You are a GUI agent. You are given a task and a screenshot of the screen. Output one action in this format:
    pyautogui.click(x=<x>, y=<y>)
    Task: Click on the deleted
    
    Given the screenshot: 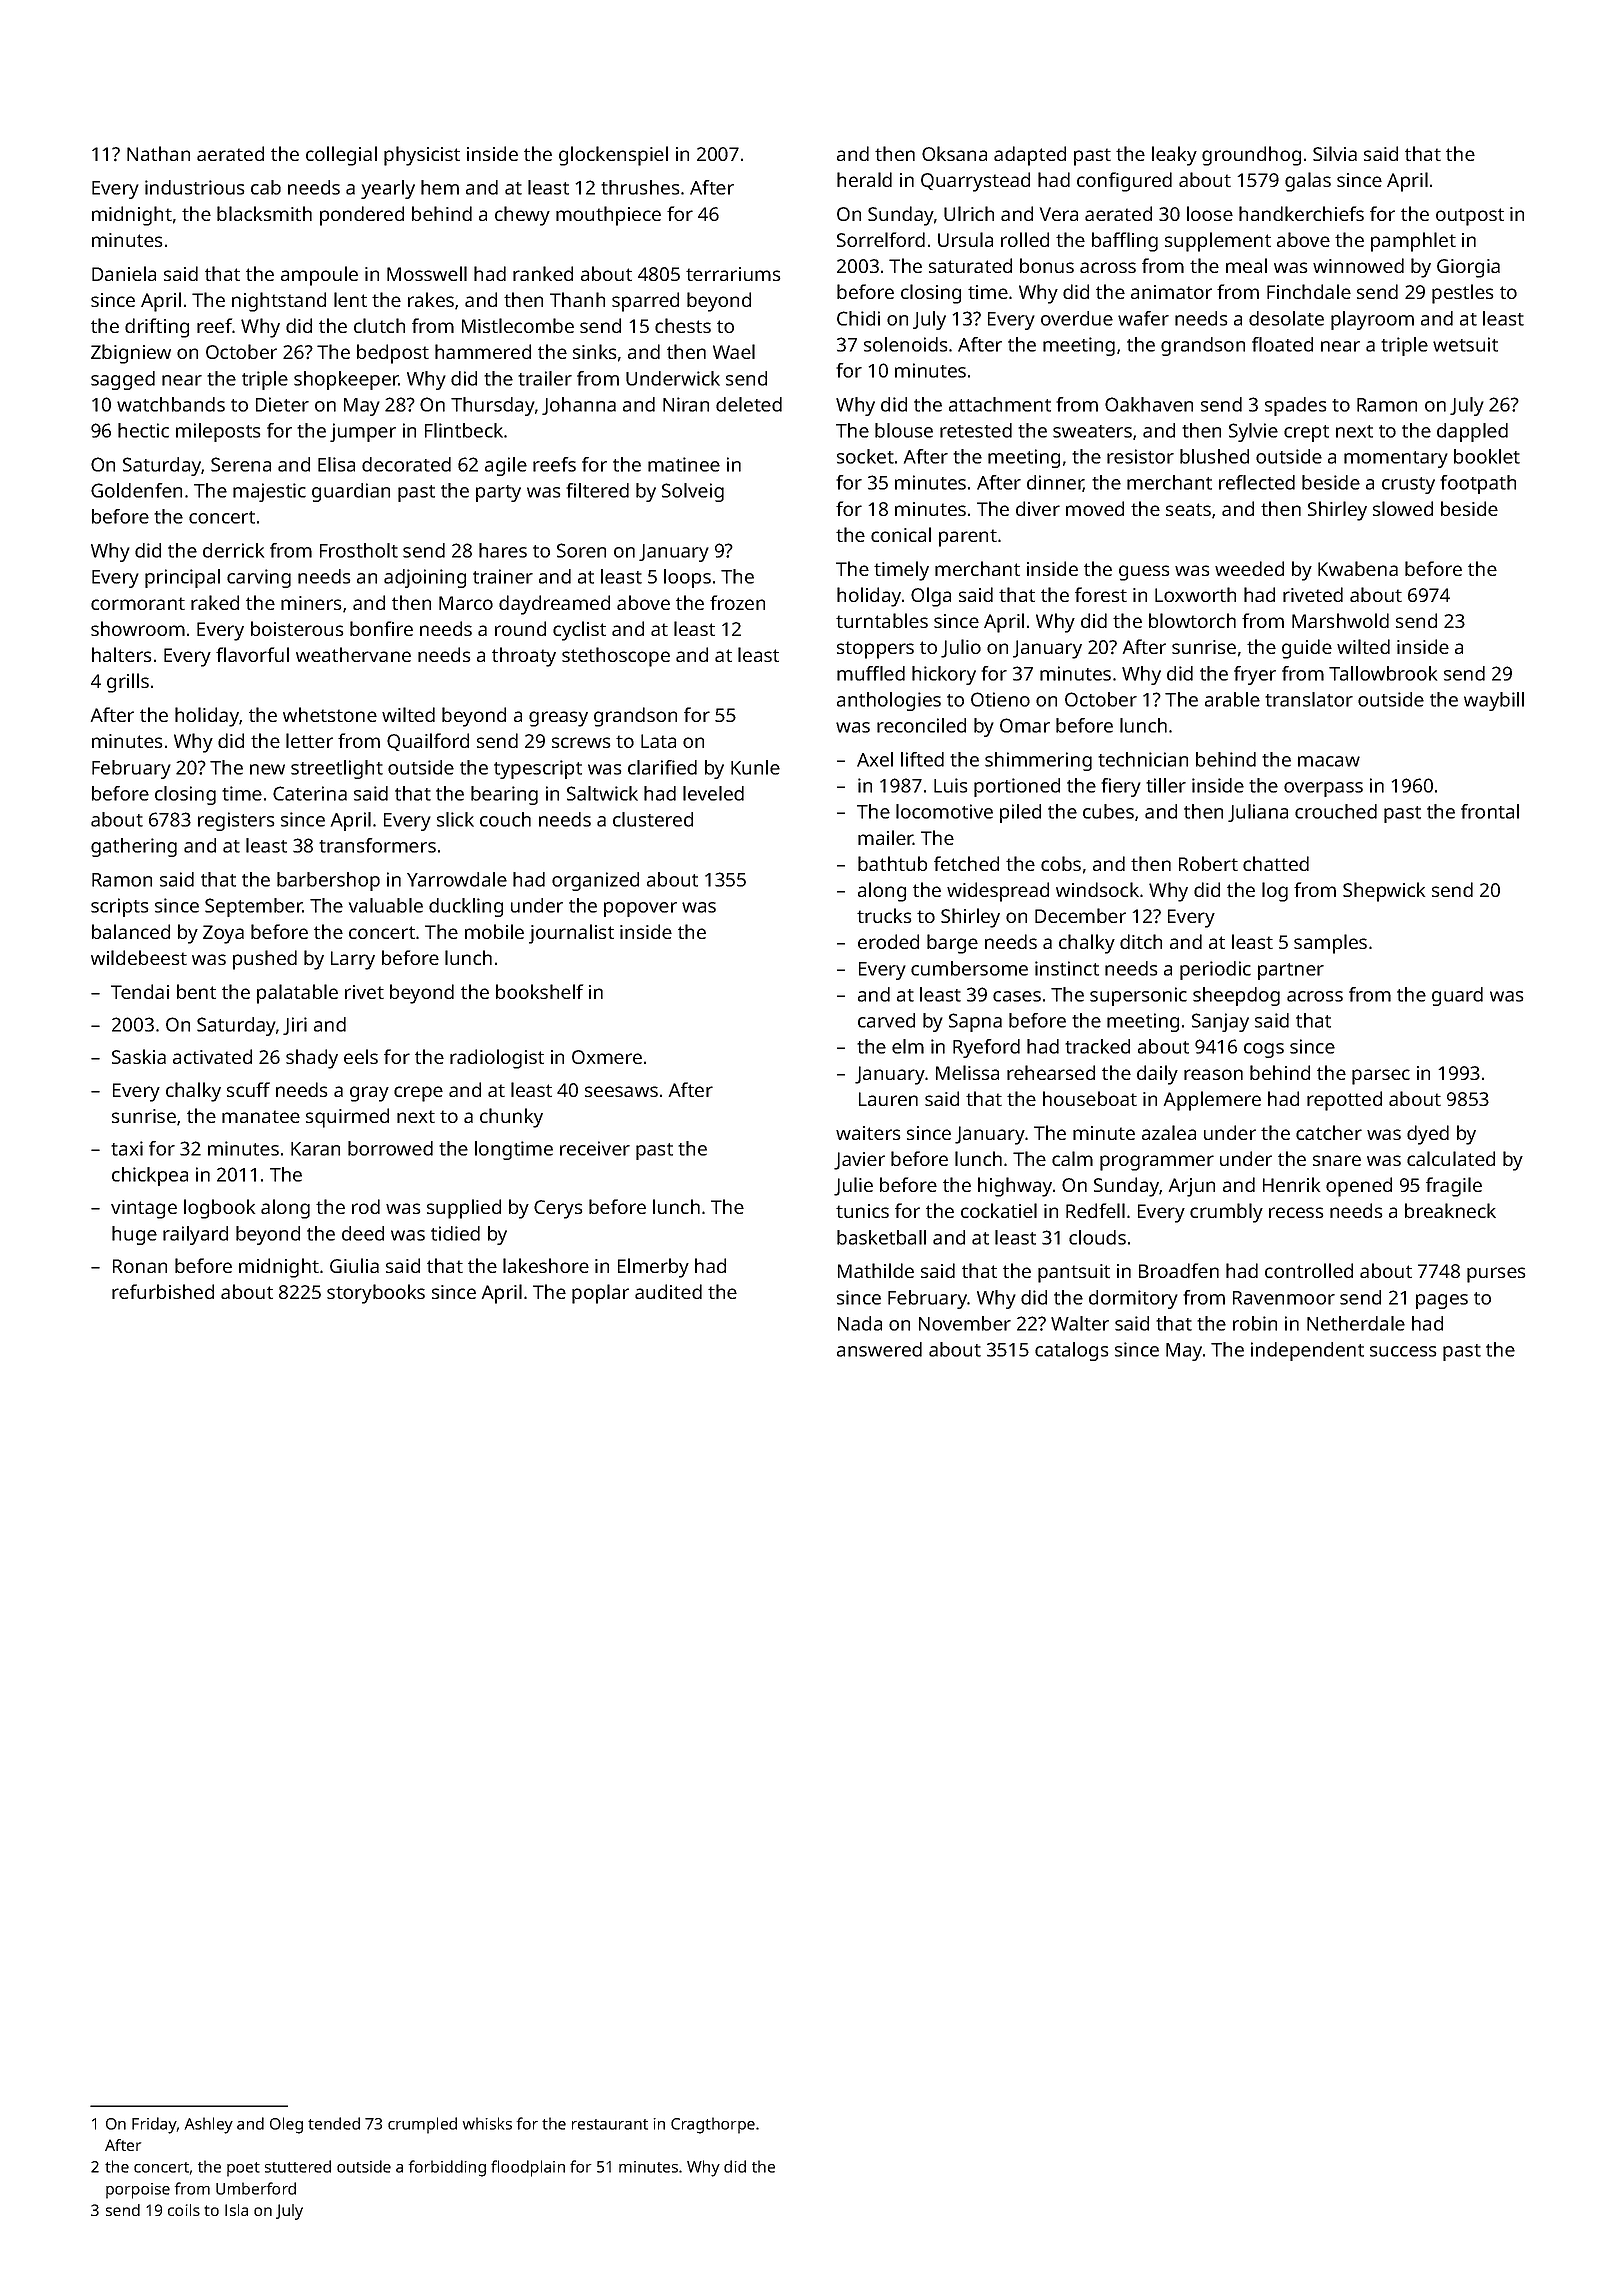 What is the action you would take?
    pyautogui.click(x=749, y=404)
